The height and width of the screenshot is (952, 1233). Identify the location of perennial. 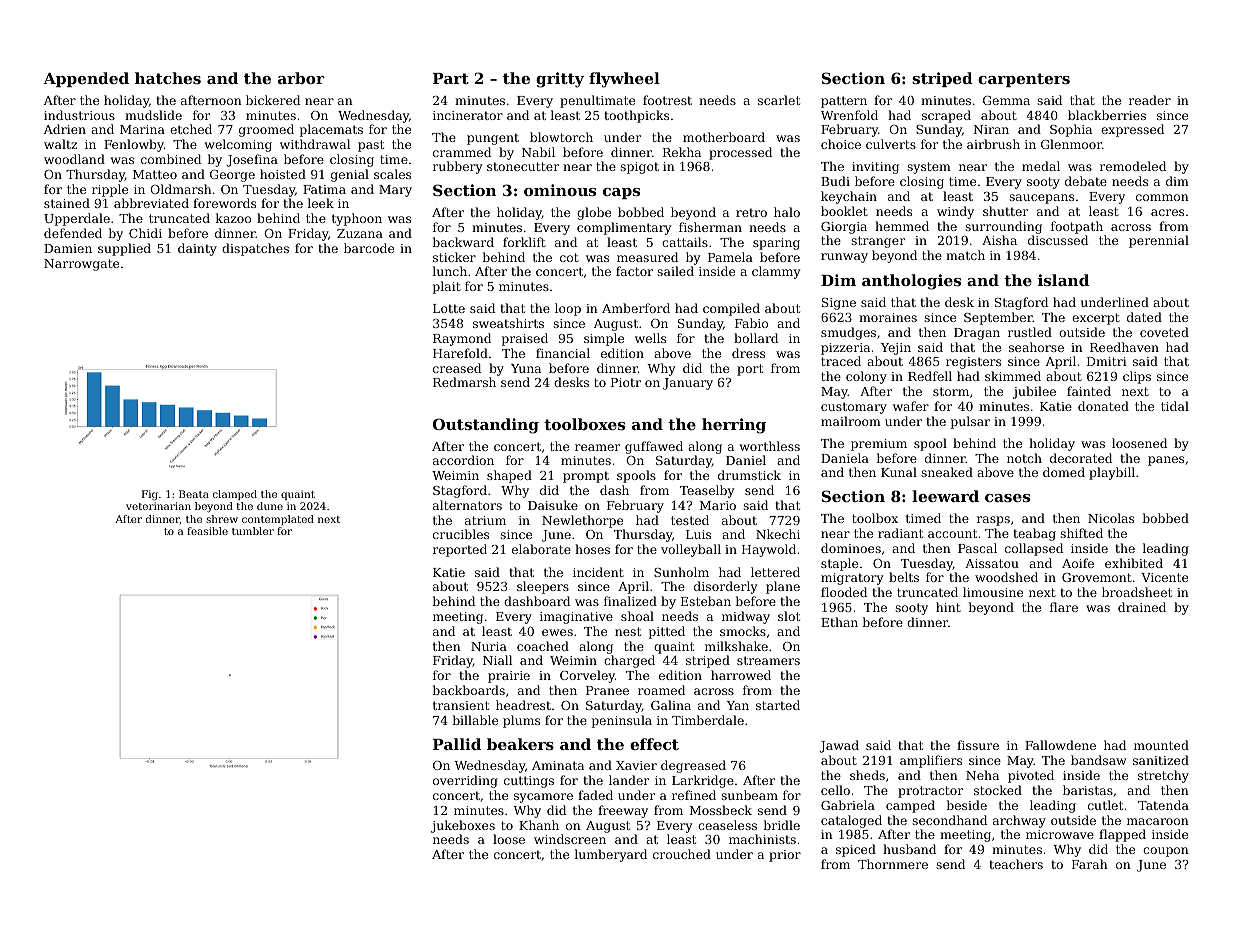
(1159, 241).
